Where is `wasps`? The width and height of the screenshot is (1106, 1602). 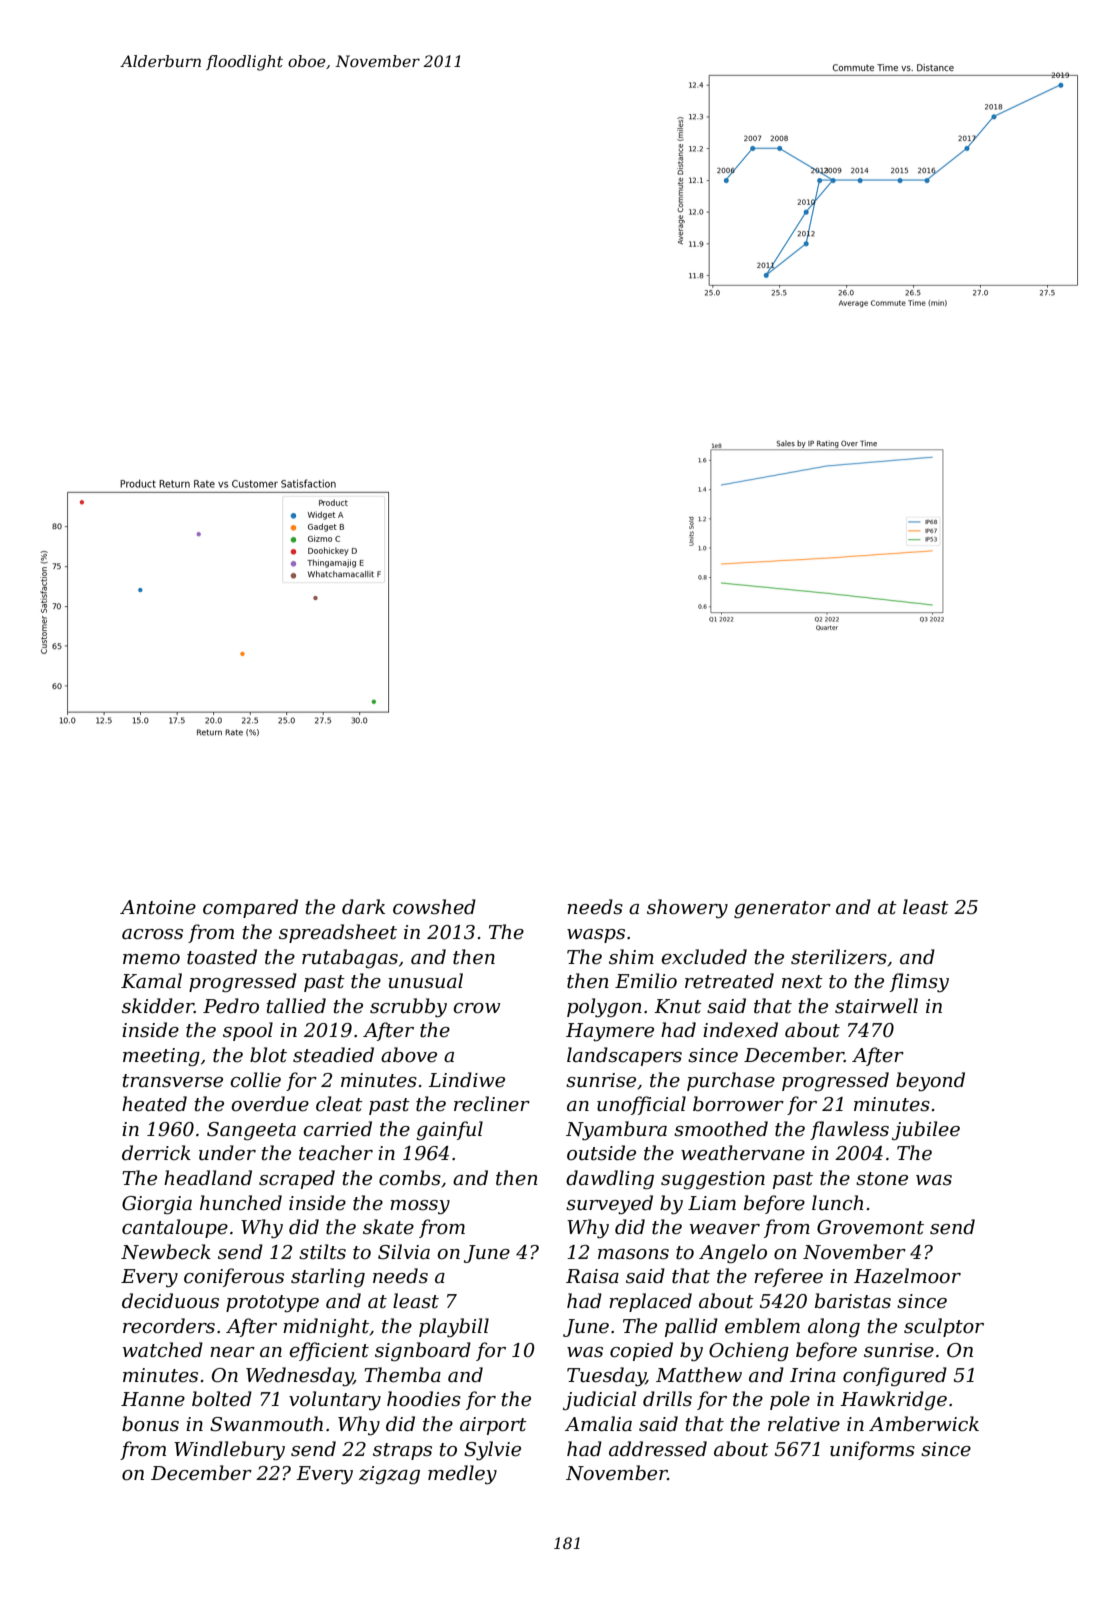
wasps is located at coordinates (596, 936).
